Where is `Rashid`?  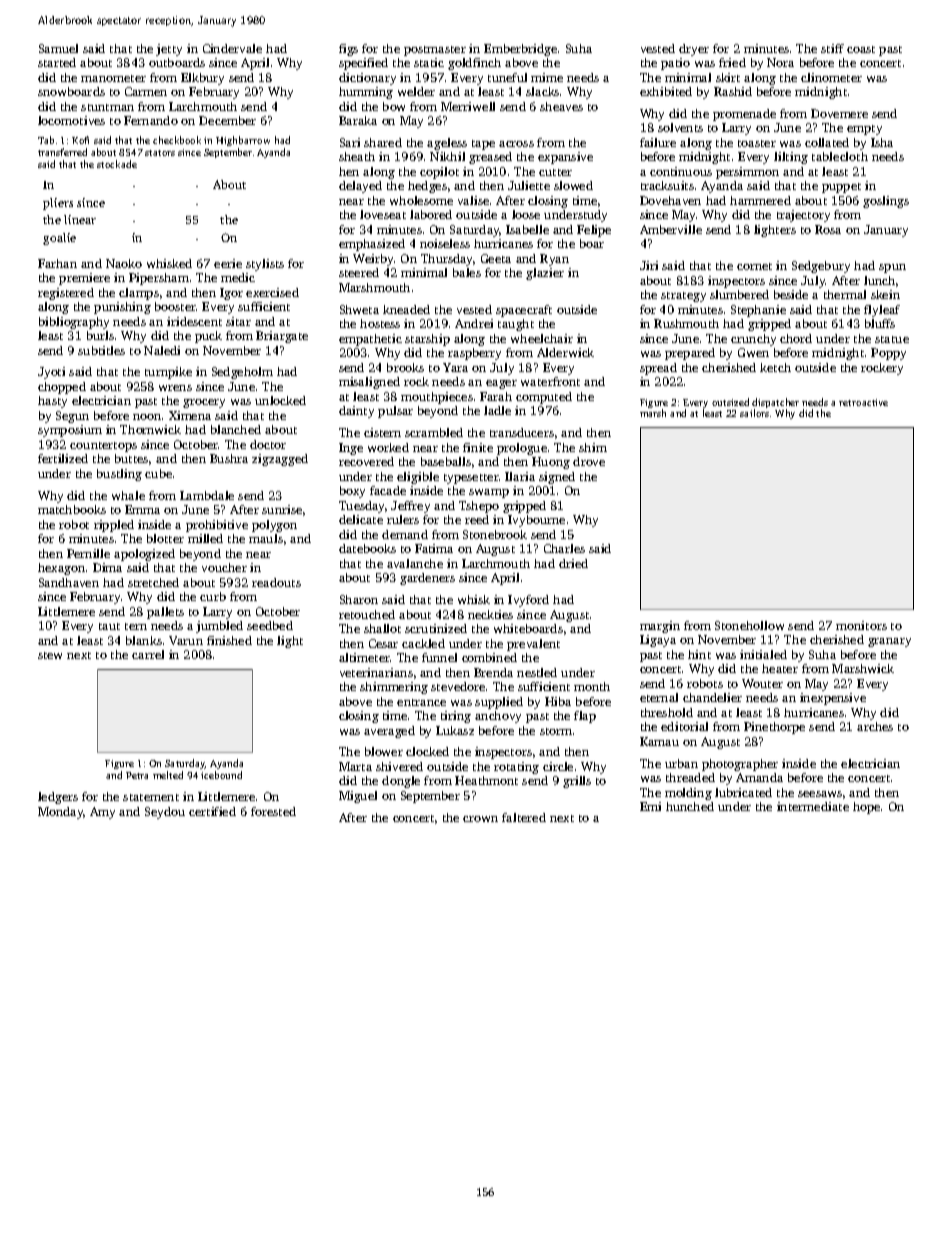
Rashid is located at coordinates (733, 91).
